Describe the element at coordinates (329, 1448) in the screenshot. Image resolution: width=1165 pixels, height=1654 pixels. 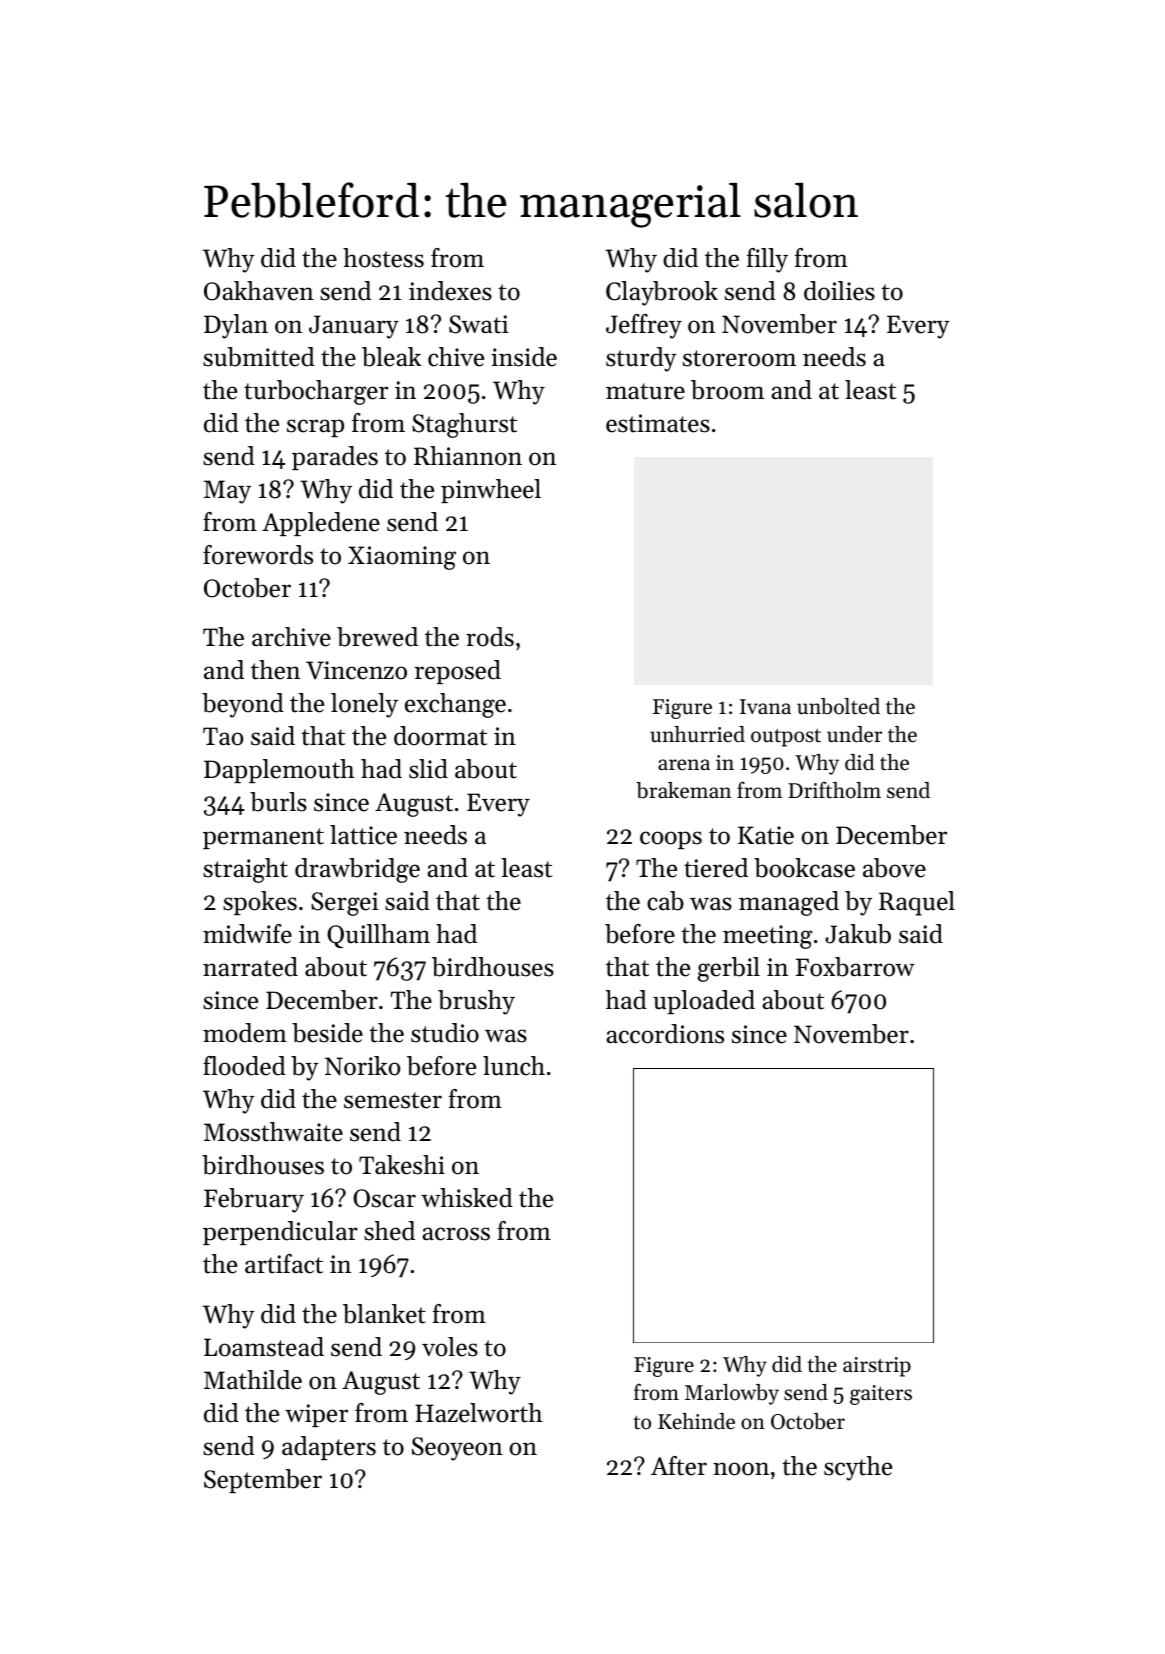
I see `adapters` at that location.
